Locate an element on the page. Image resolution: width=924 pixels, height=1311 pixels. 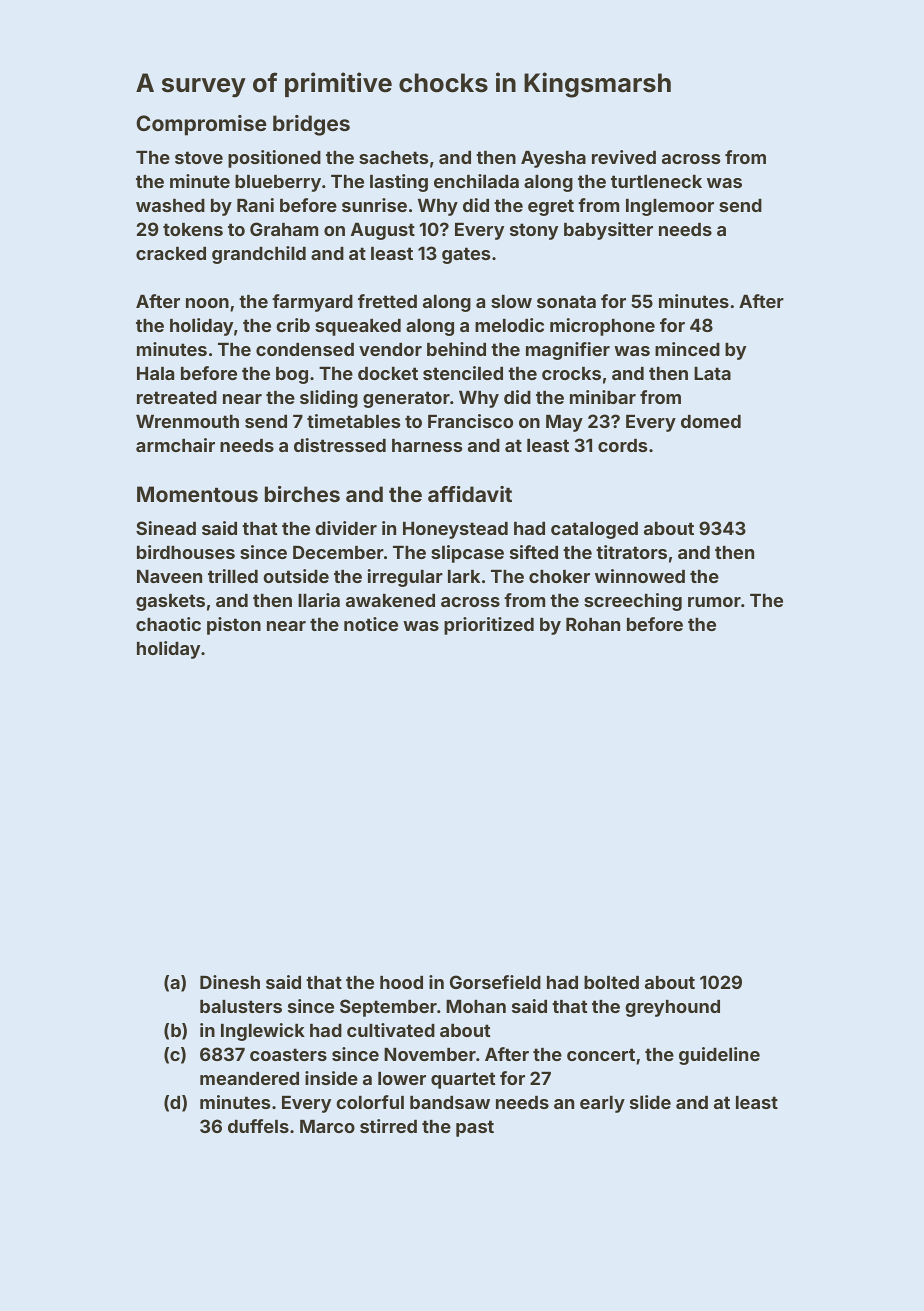
Compromise is located at coordinates (201, 125).
